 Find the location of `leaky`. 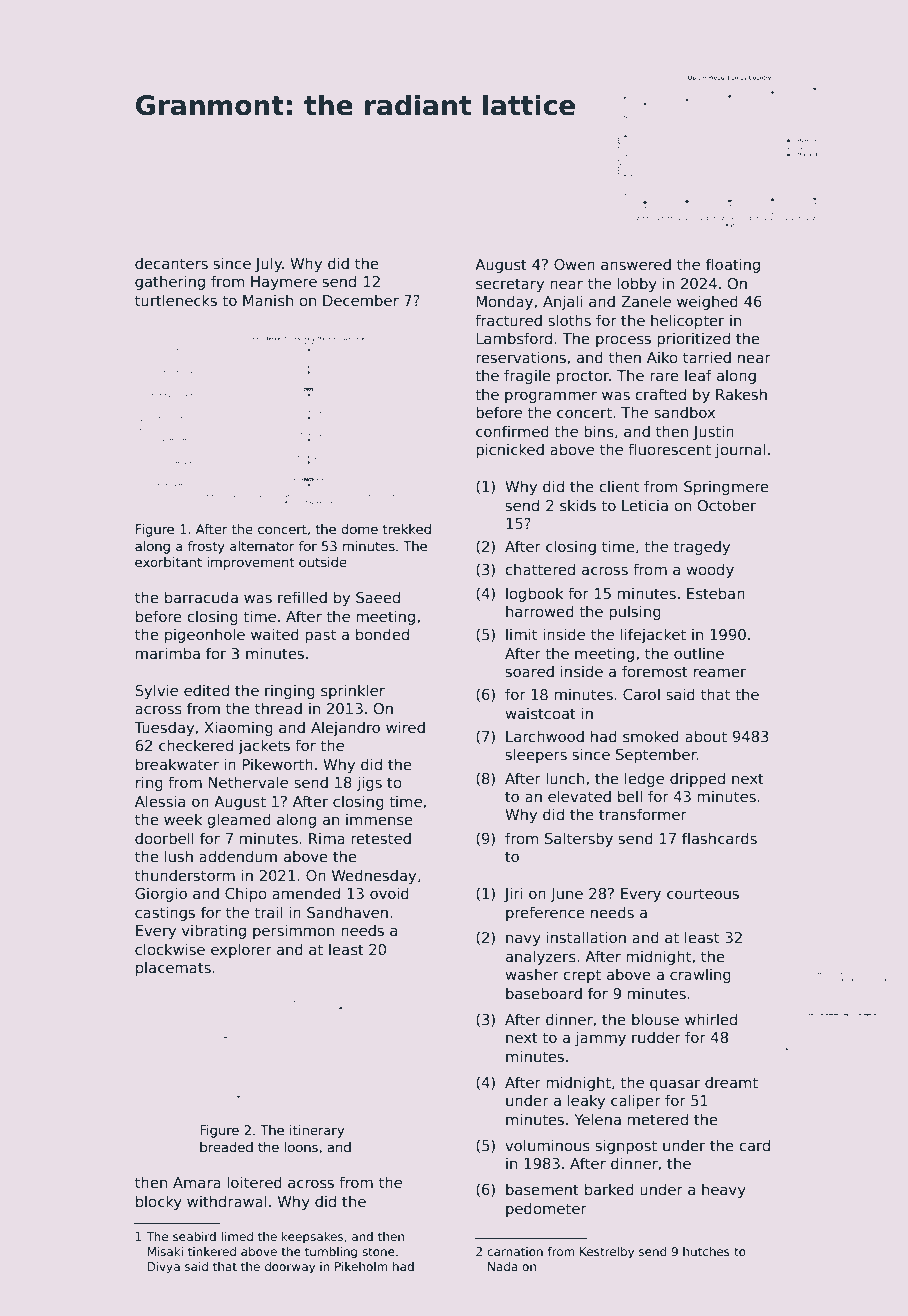

leaky is located at coordinates (586, 1101).
